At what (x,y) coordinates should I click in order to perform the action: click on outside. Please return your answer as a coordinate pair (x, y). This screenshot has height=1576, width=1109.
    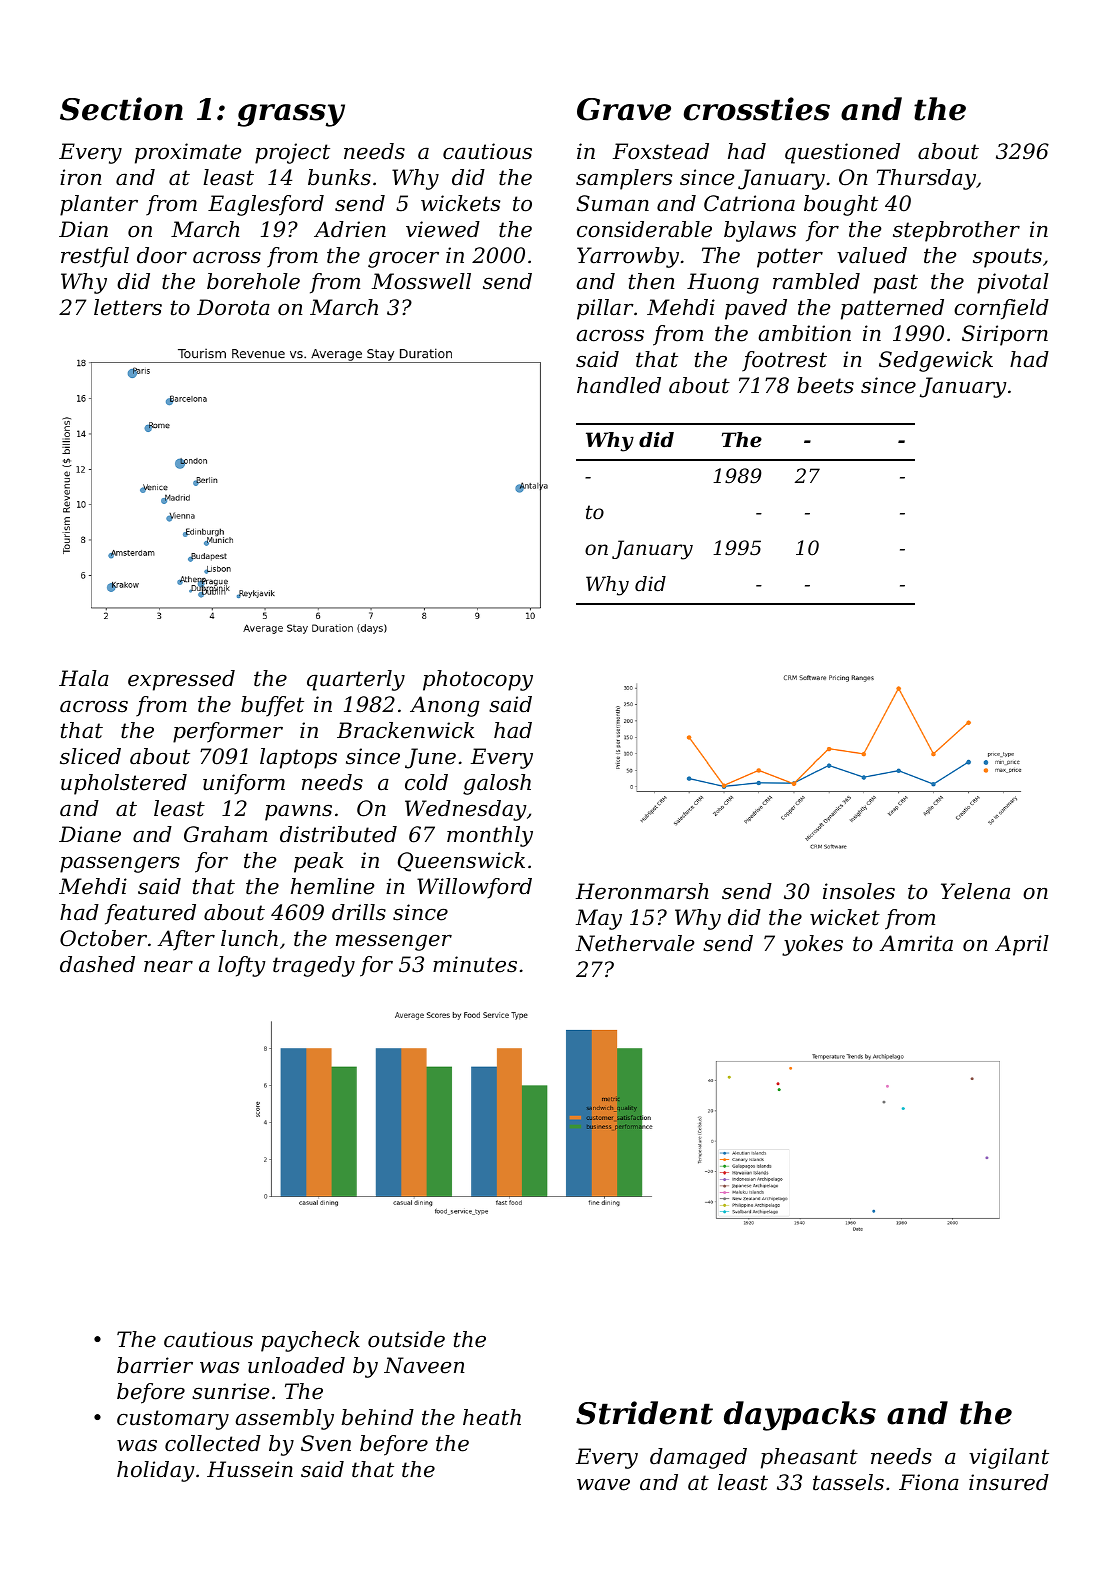
    Looking at the image, I should click on (406, 1339).
